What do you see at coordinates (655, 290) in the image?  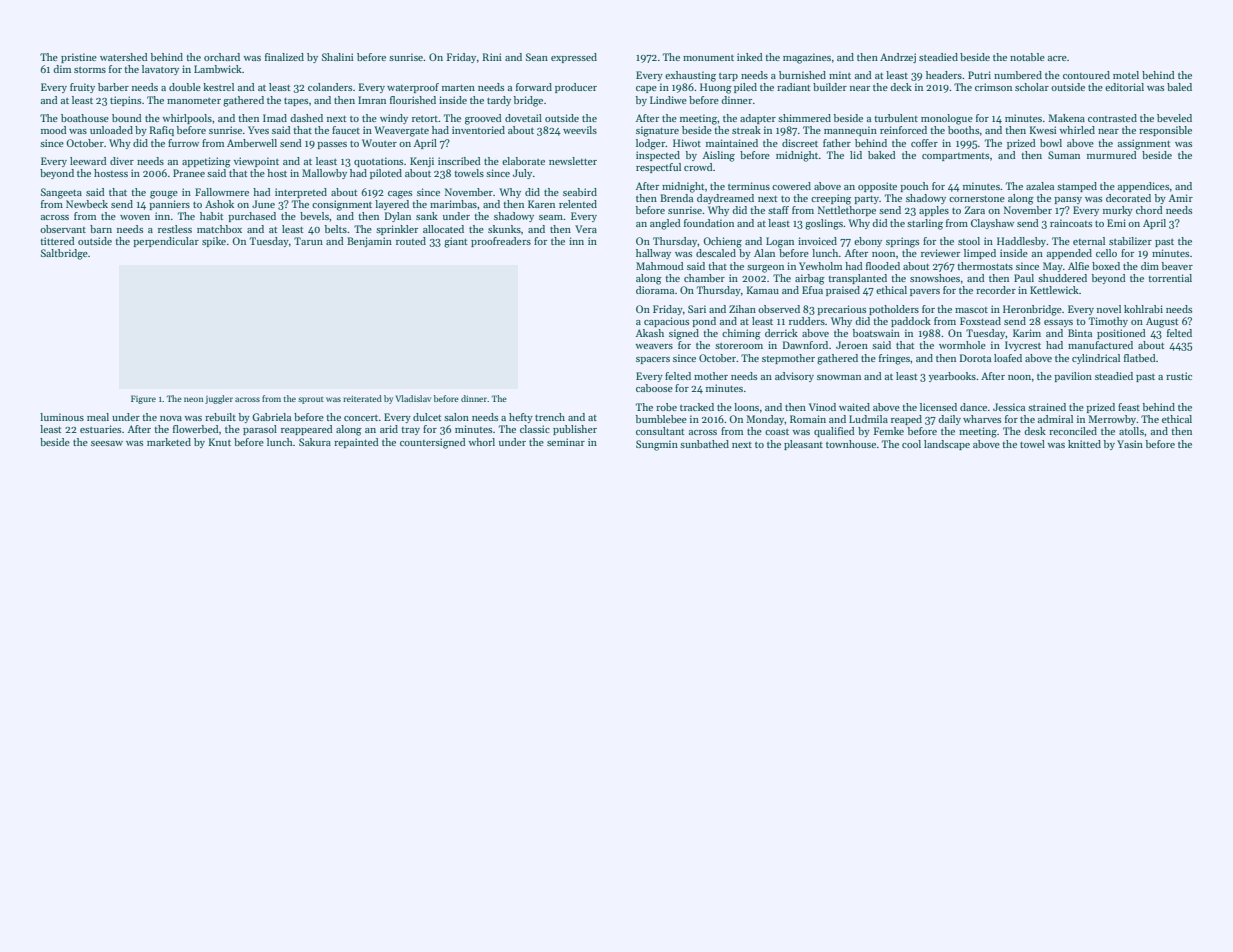 I see `diorama` at bounding box center [655, 290].
